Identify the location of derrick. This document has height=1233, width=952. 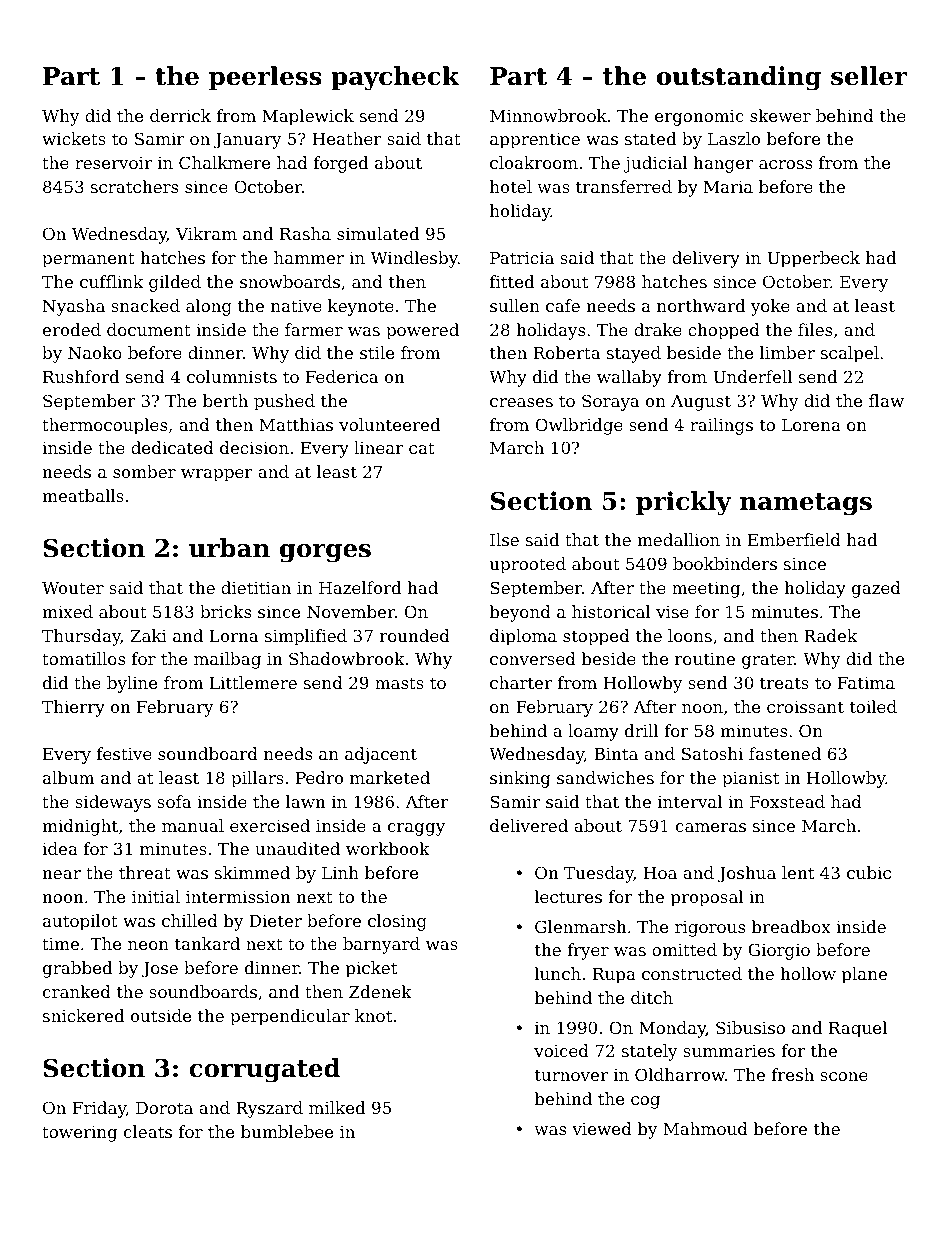
(180, 115).
